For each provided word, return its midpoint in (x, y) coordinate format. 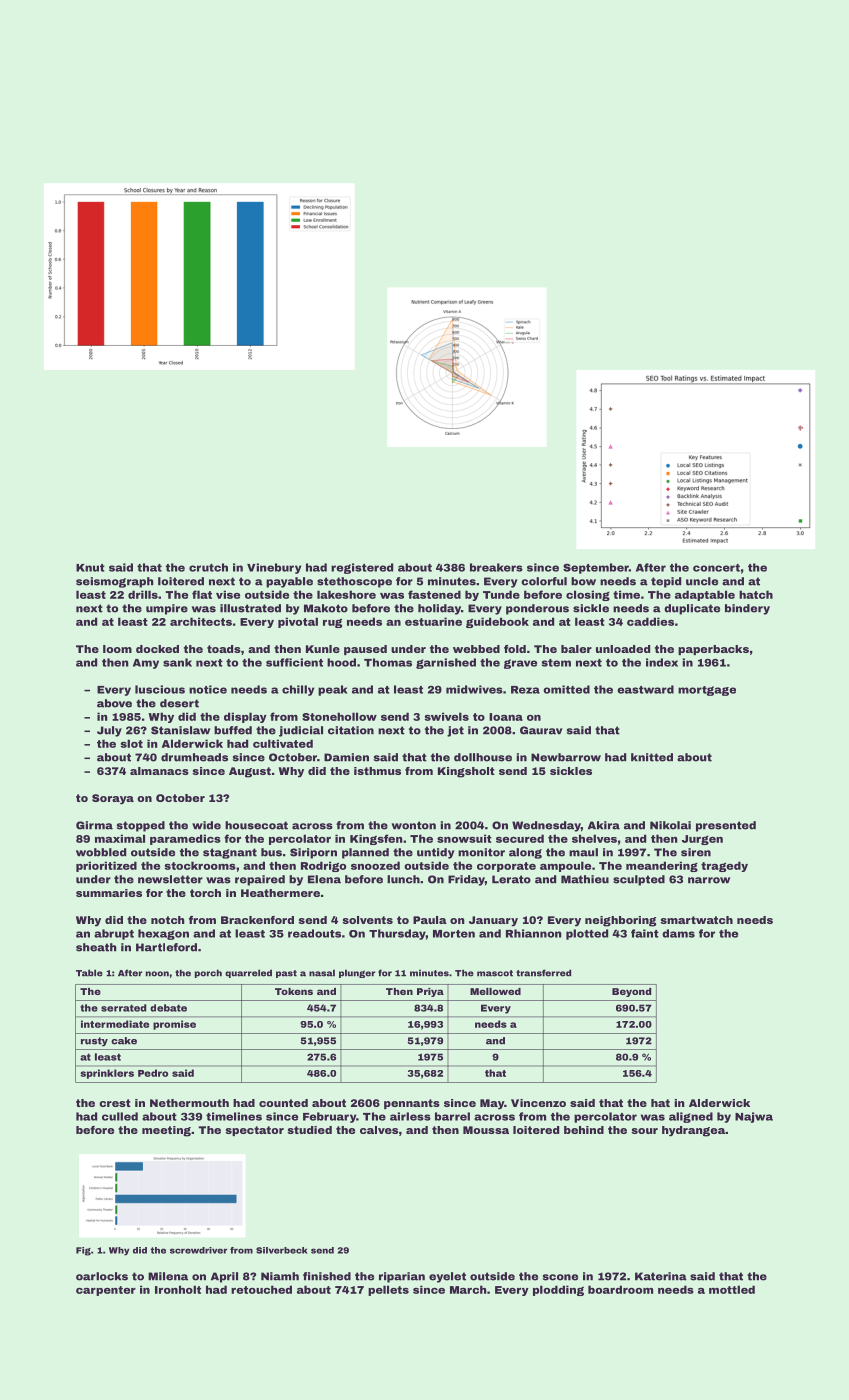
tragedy (724, 866)
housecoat (256, 825)
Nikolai (670, 825)
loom (117, 649)
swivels (447, 716)
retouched (261, 1289)
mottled (732, 1289)
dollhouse (483, 757)
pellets (388, 1290)
